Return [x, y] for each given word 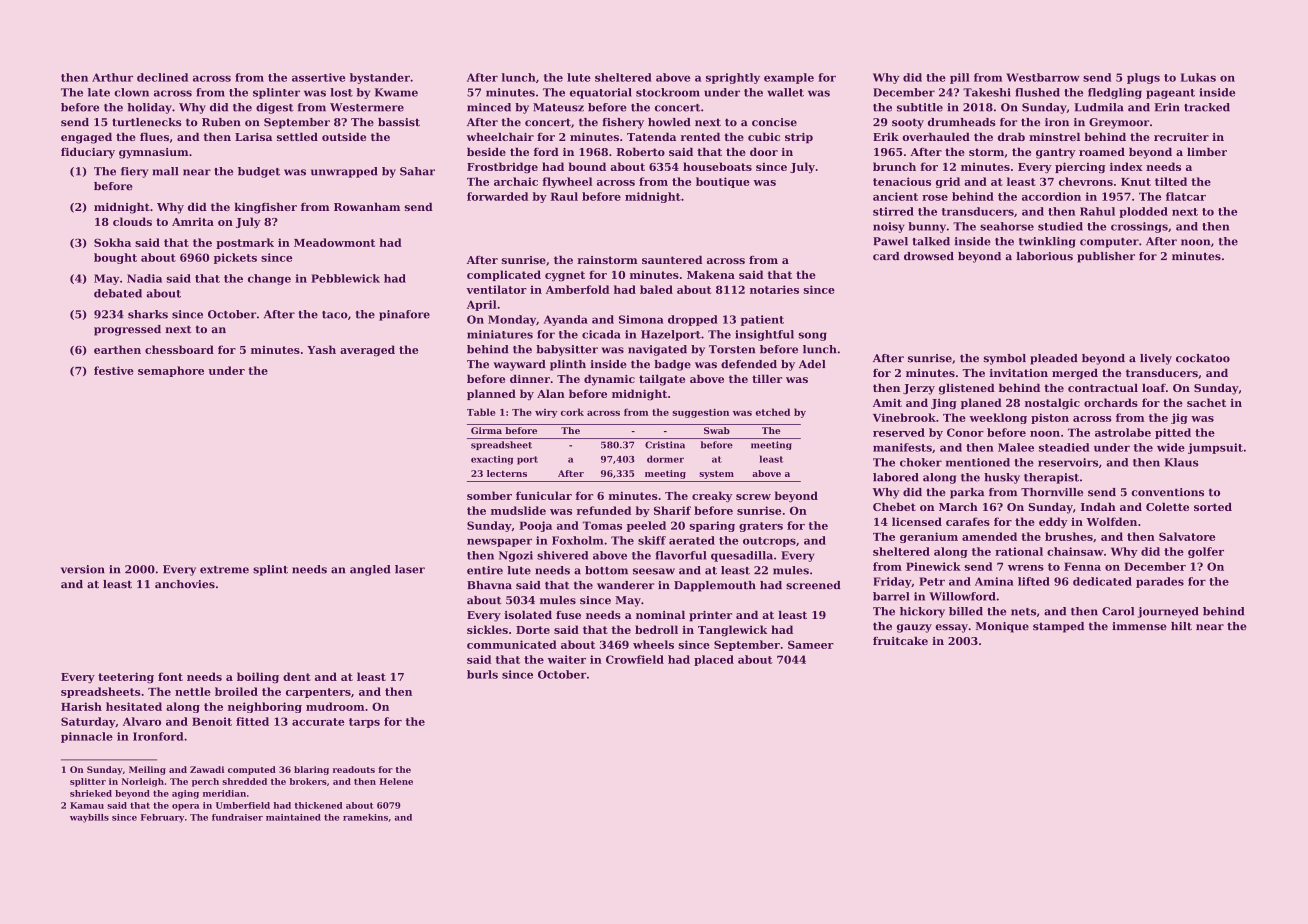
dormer [665, 459]
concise [774, 122]
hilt [1181, 626]
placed [714, 660]
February [162, 818]
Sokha [112, 242]
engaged [86, 138]
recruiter [1181, 137]
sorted [1213, 506]
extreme [224, 570]
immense [1139, 626]
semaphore [171, 371]
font [170, 676]
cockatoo [1203, 358]
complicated [504, 275]
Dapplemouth [715, 586]
